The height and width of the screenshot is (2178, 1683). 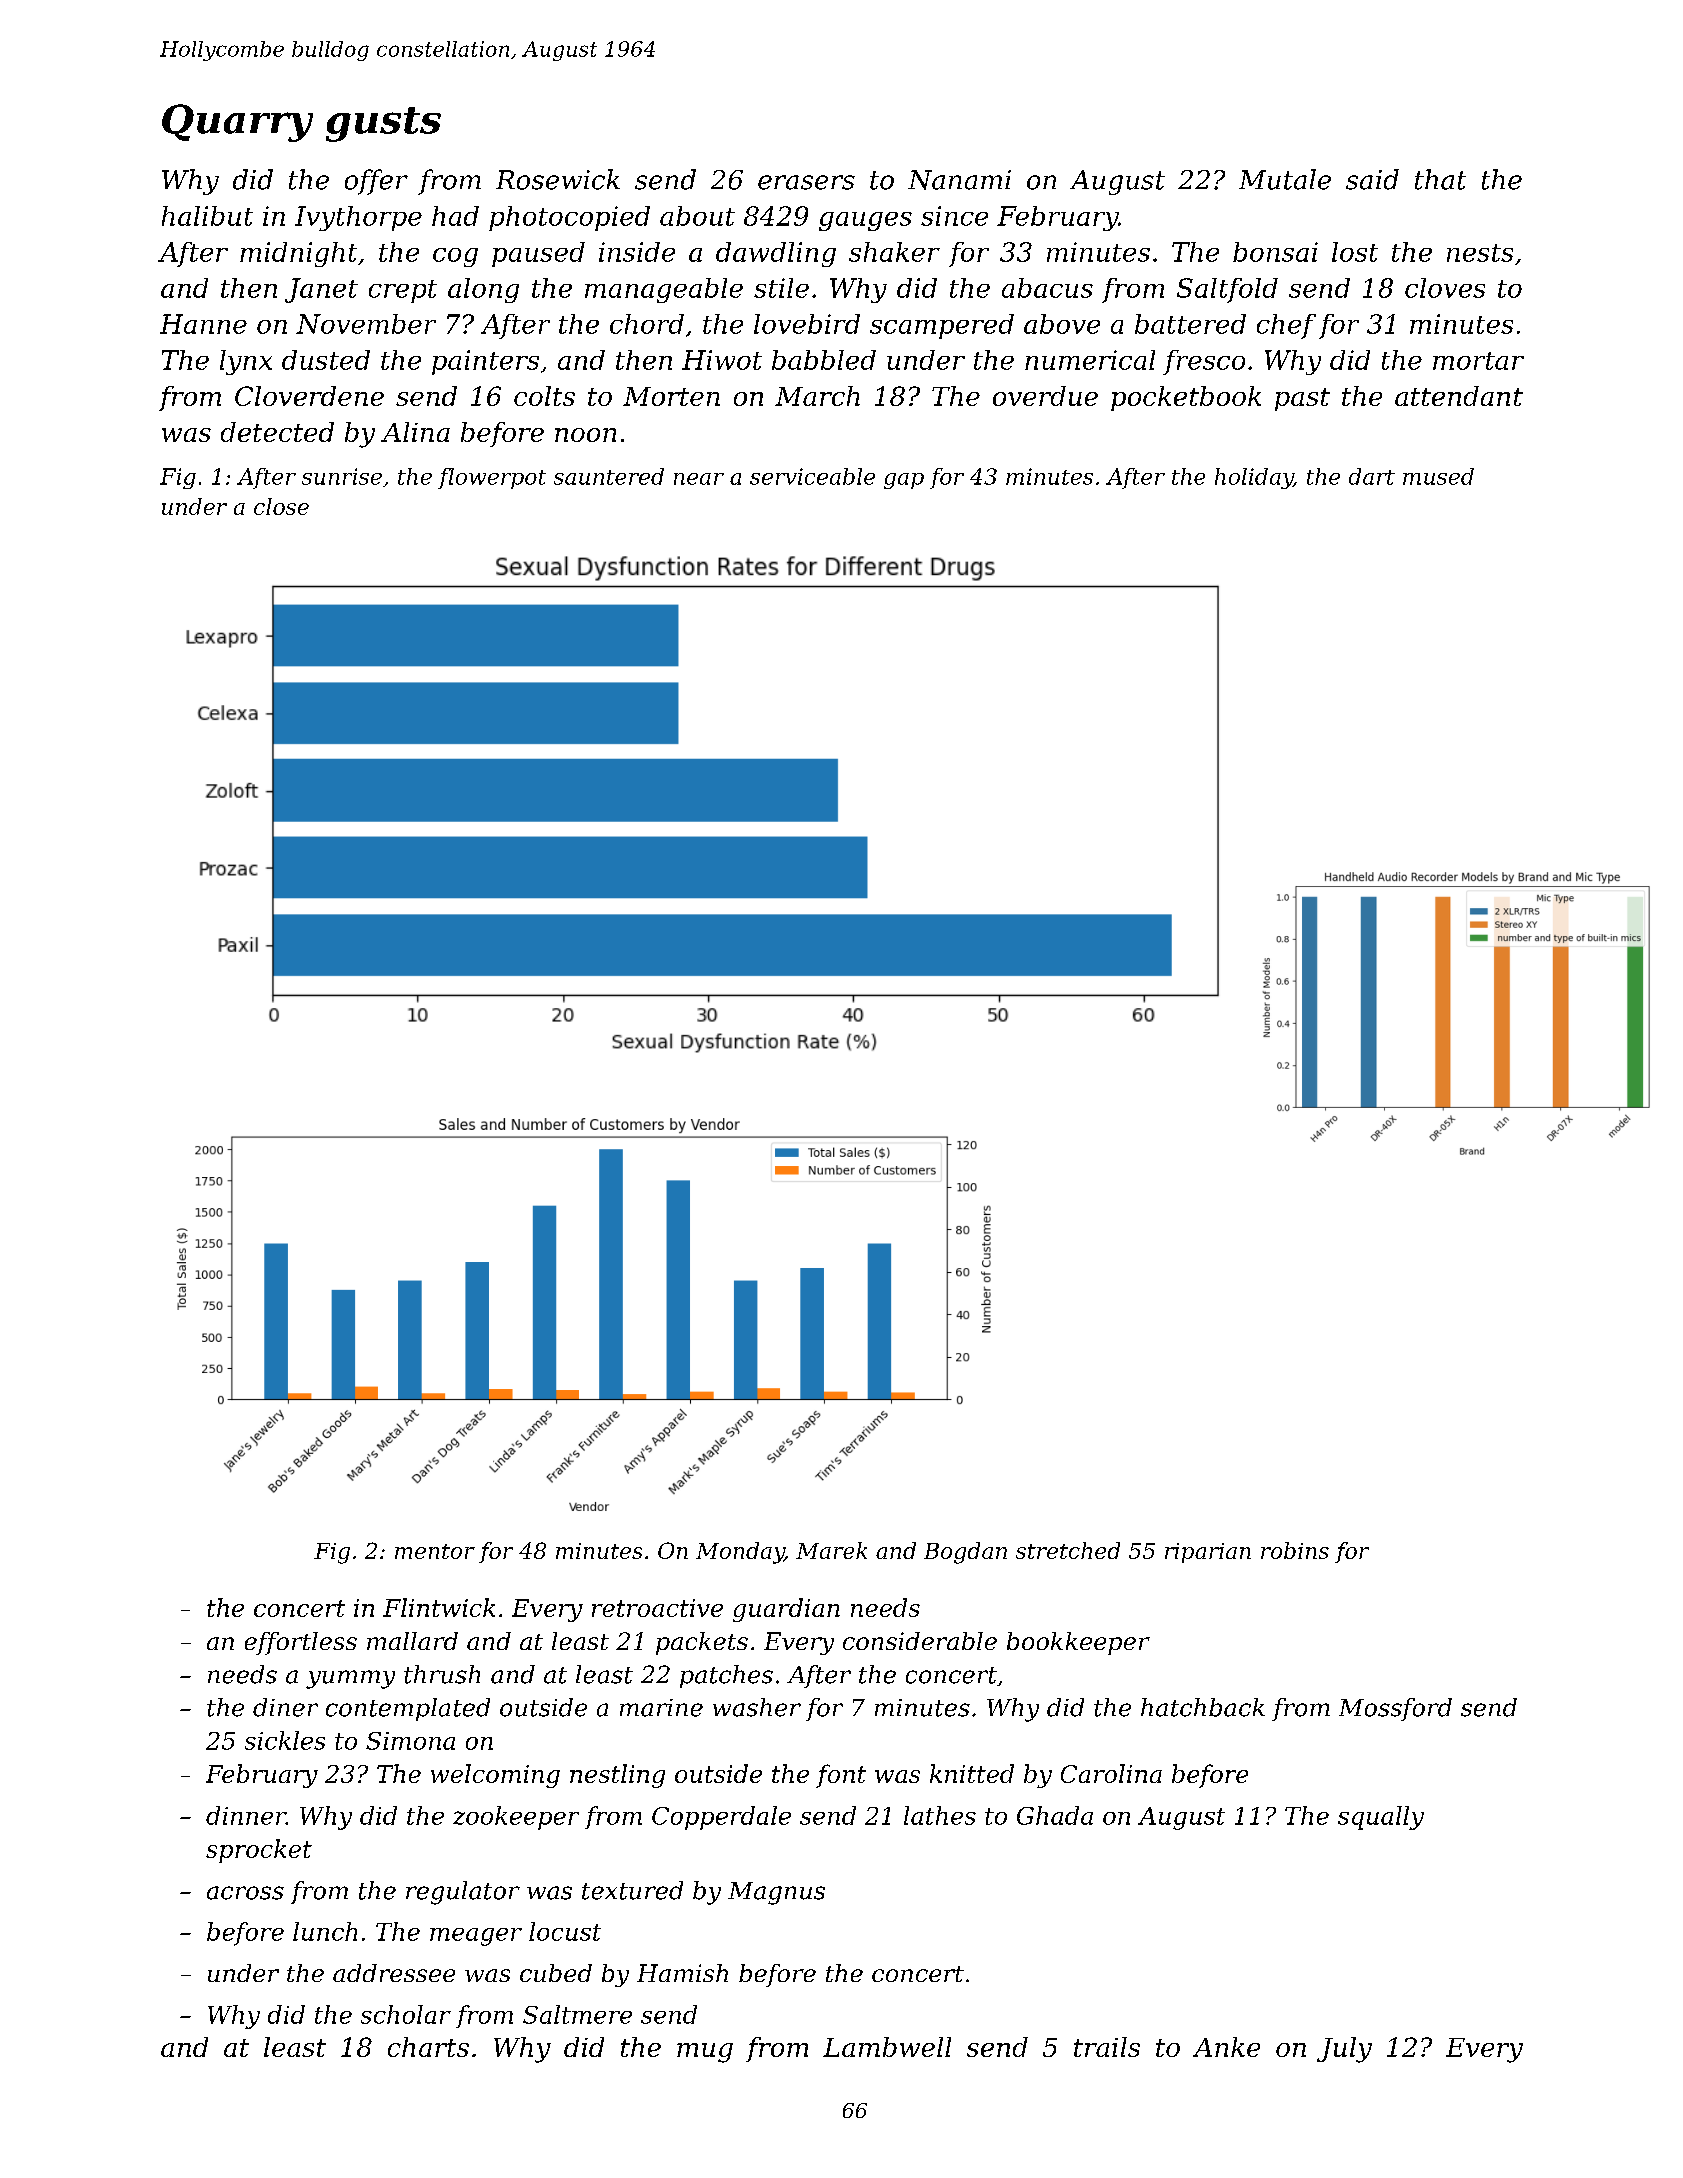 I want to click on scholar, so click(x=406, y=2014).
